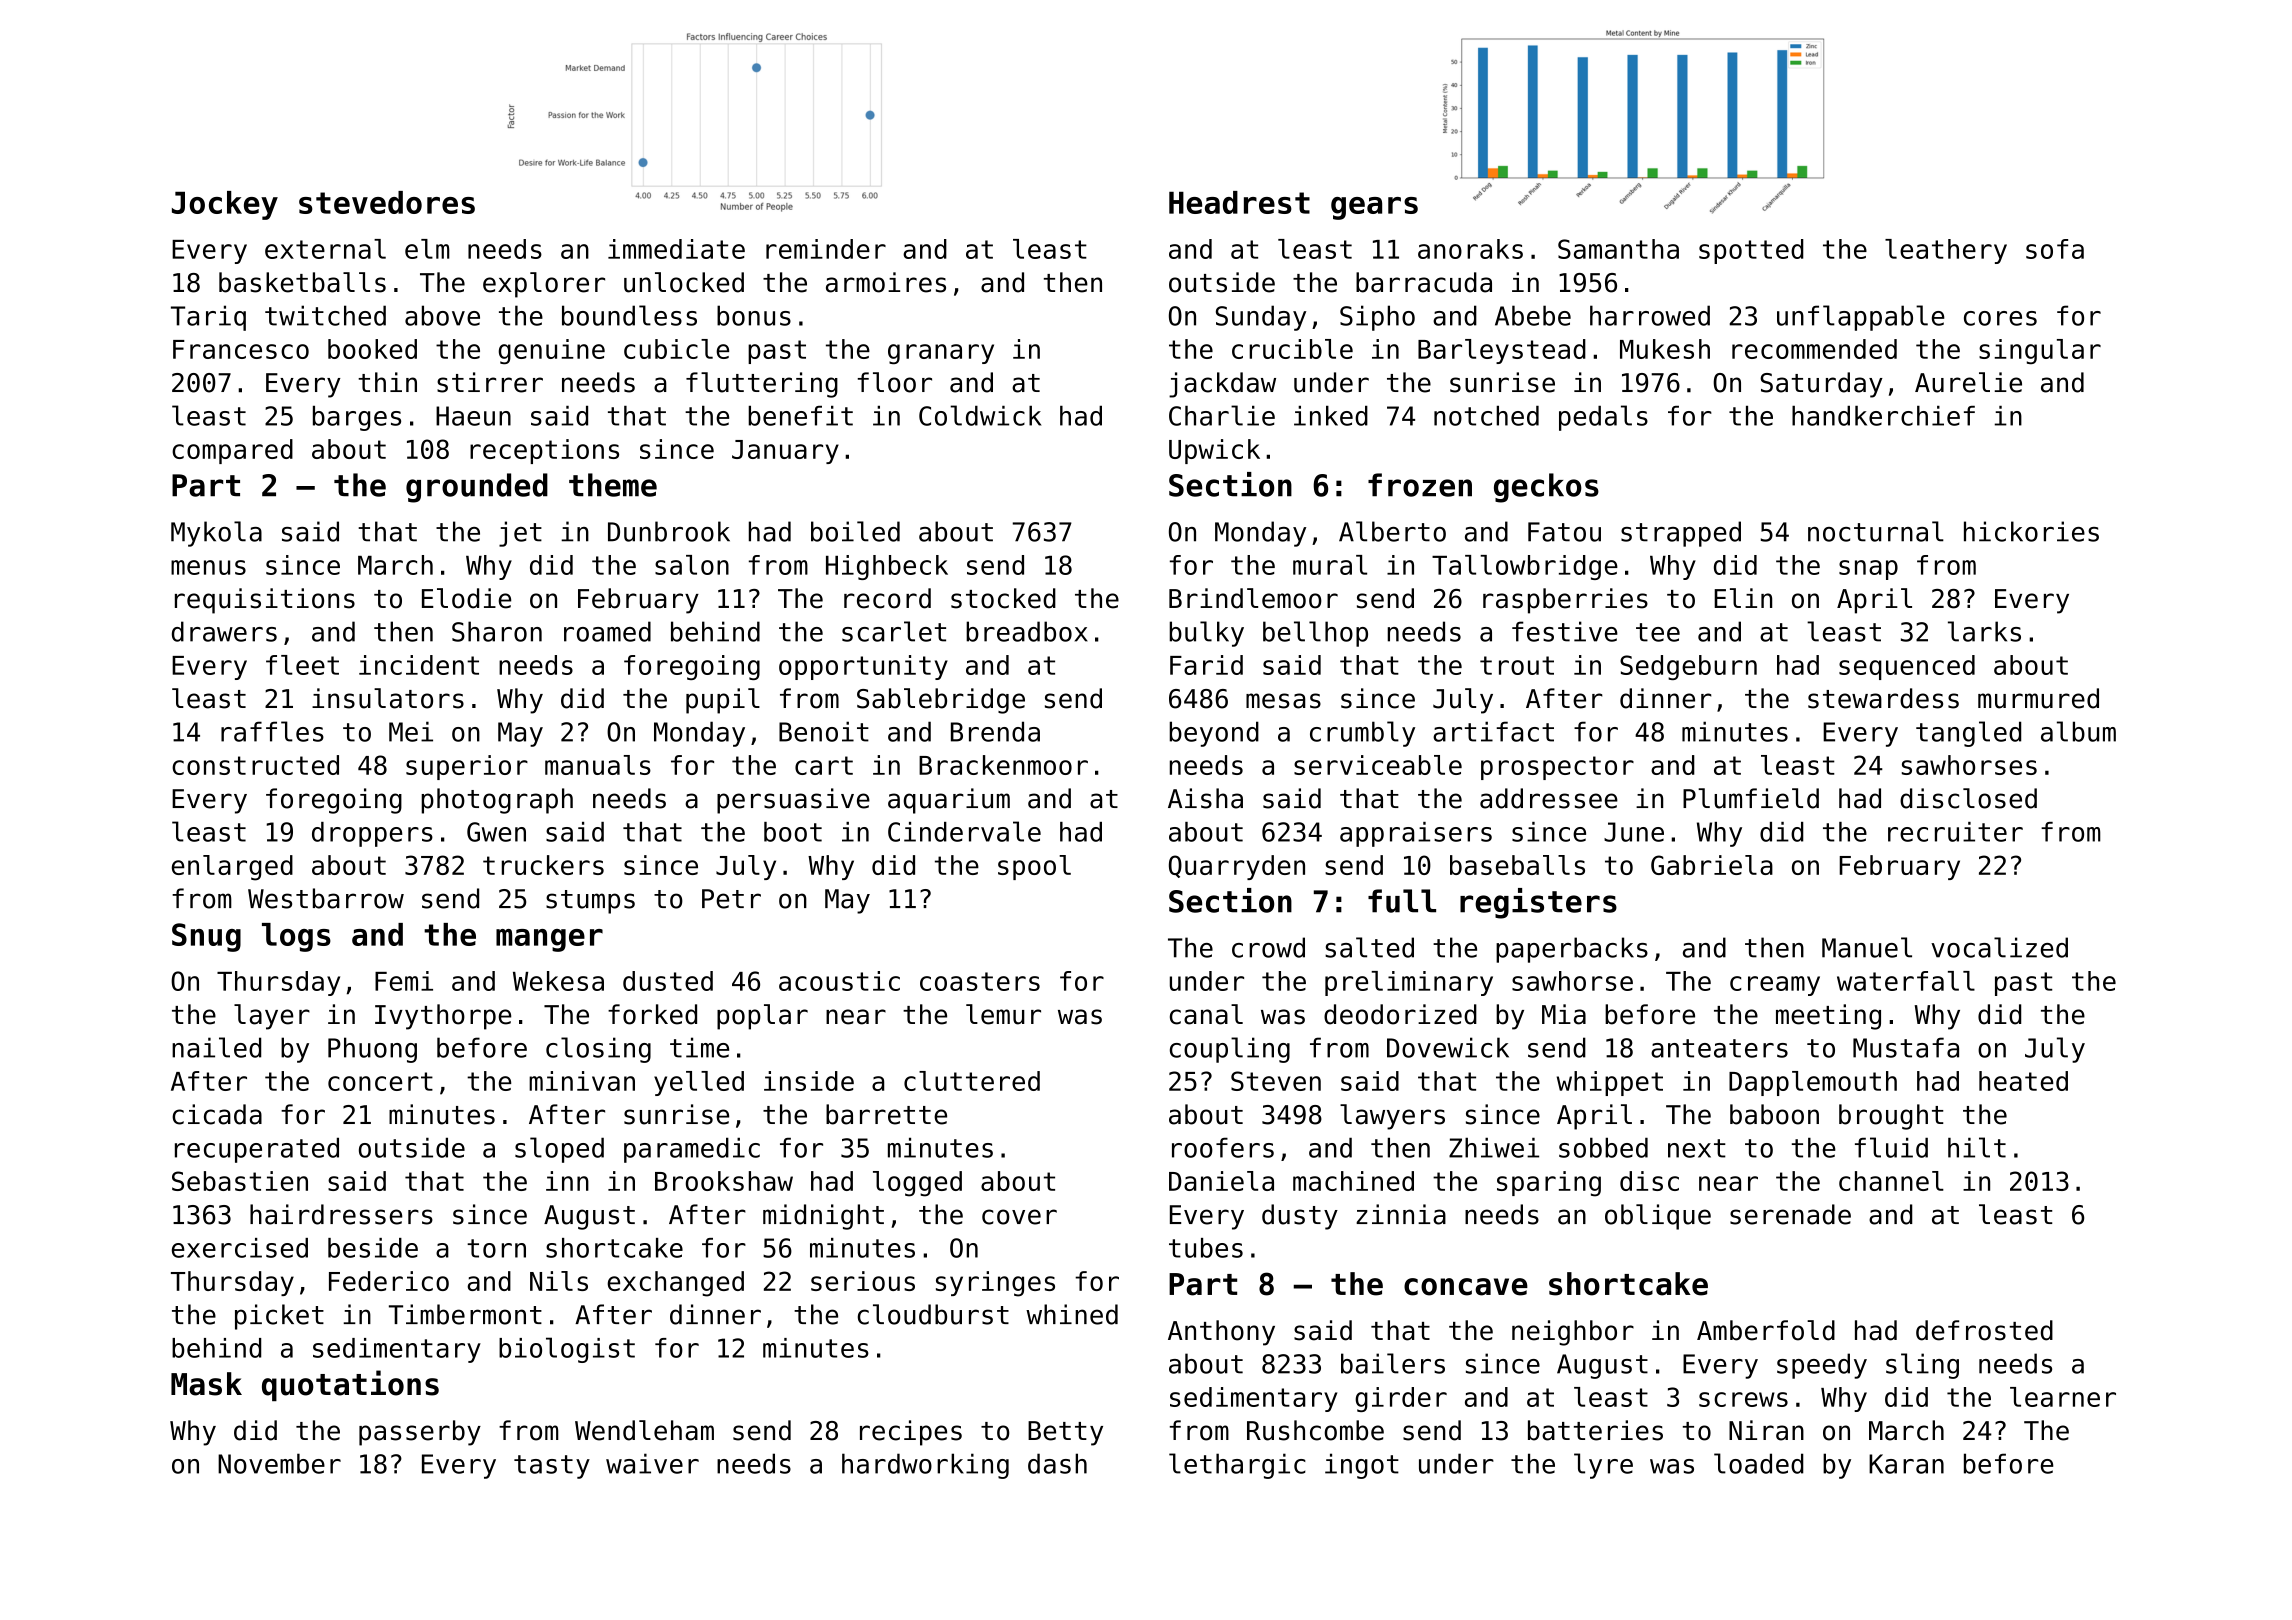 This image has height=1620, width=2292. Describe the element at coordinates (325, 249) in the image. I see `external` at that location.
